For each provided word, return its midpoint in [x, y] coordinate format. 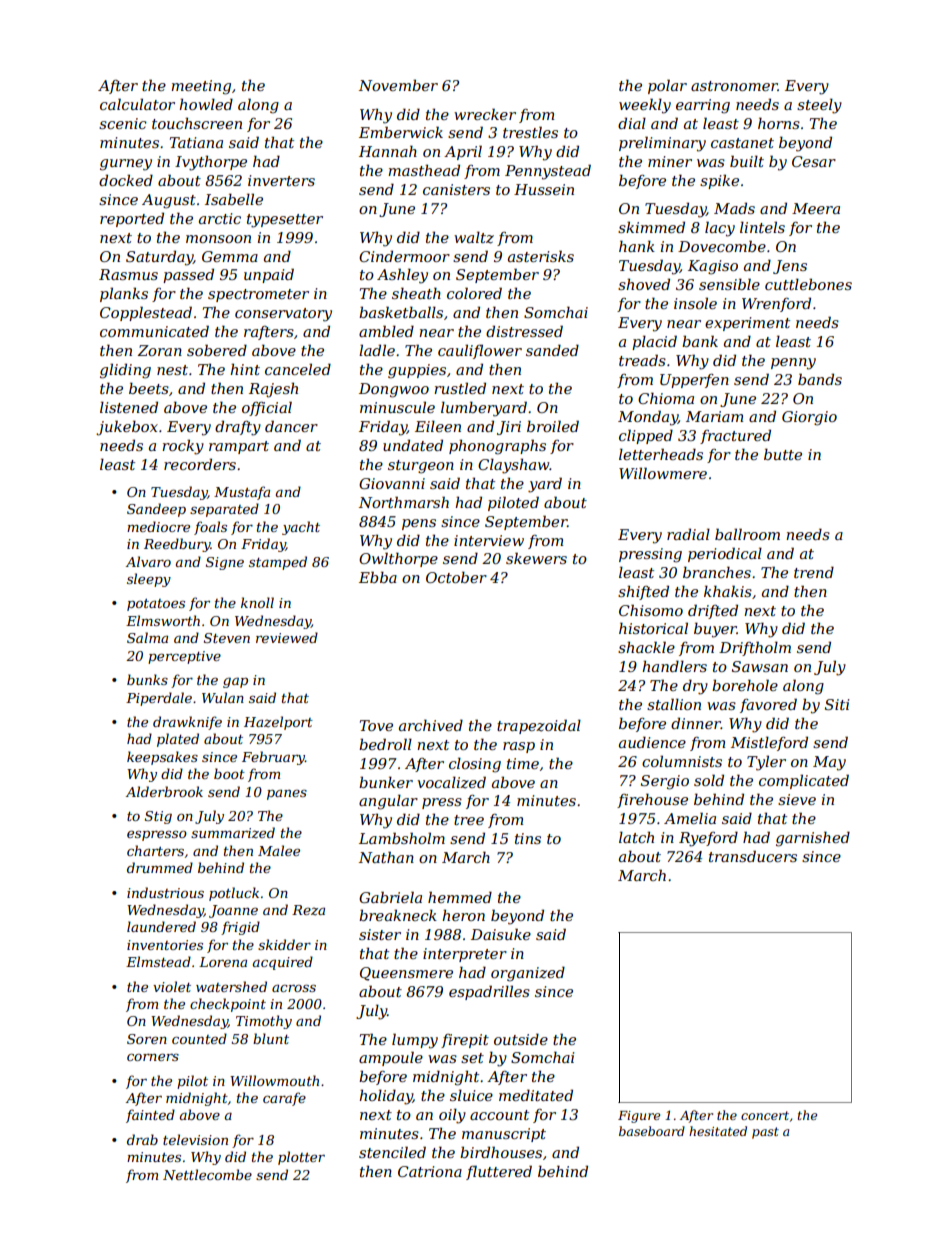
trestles [530, 132]
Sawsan [760, 666]
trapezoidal [539, 726]
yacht [301, 528]
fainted [150, 1116]
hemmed [460, 897]
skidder [284, 944]
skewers [536, 558]
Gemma [230, 256]
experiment [747, 324]
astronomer [734, 86]
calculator [137, 104]
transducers [753, 856]
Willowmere [663, 473]
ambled [386, 331]
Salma [147, 637]
